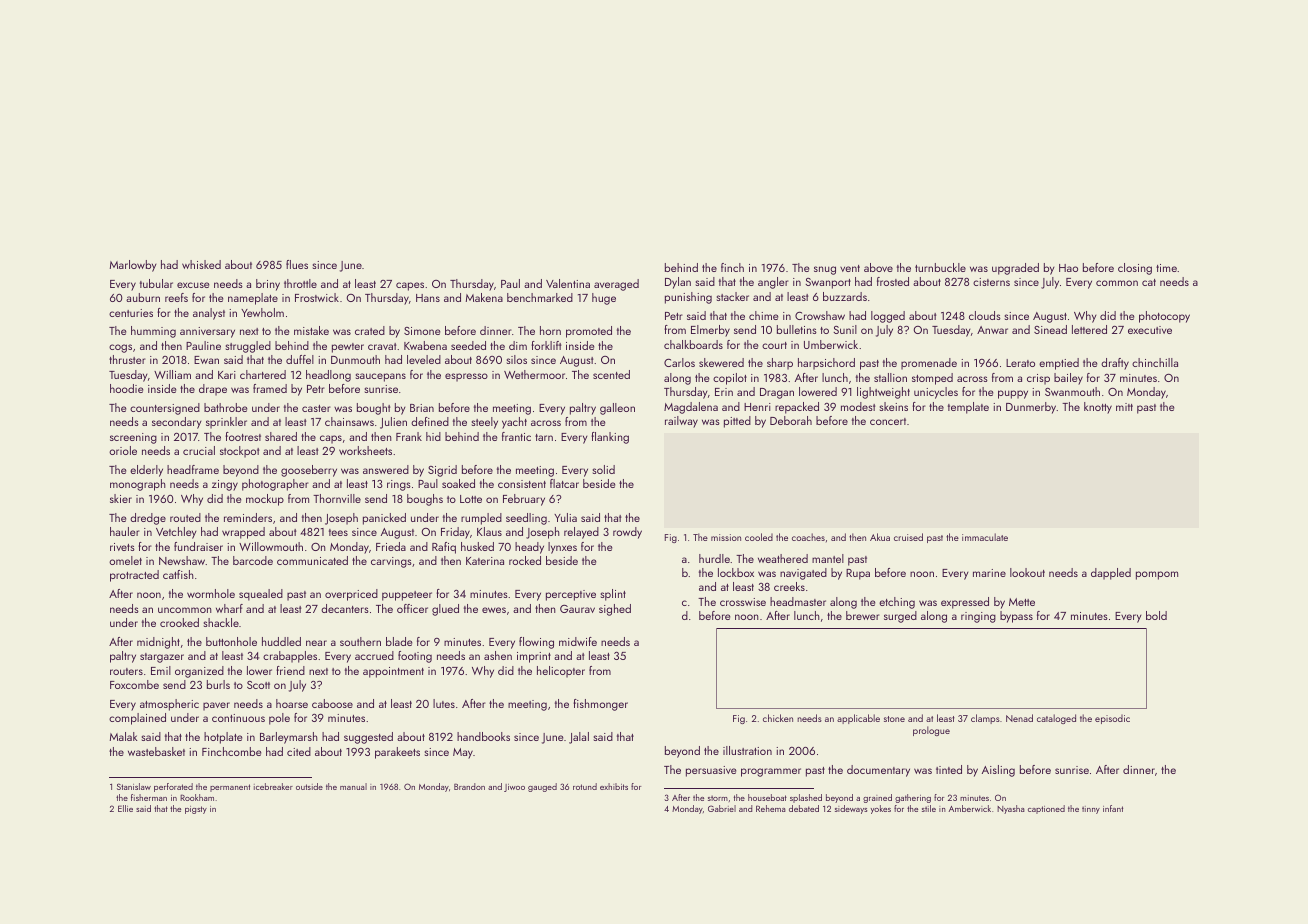  I want to click on headframe, so click(193, 469).
